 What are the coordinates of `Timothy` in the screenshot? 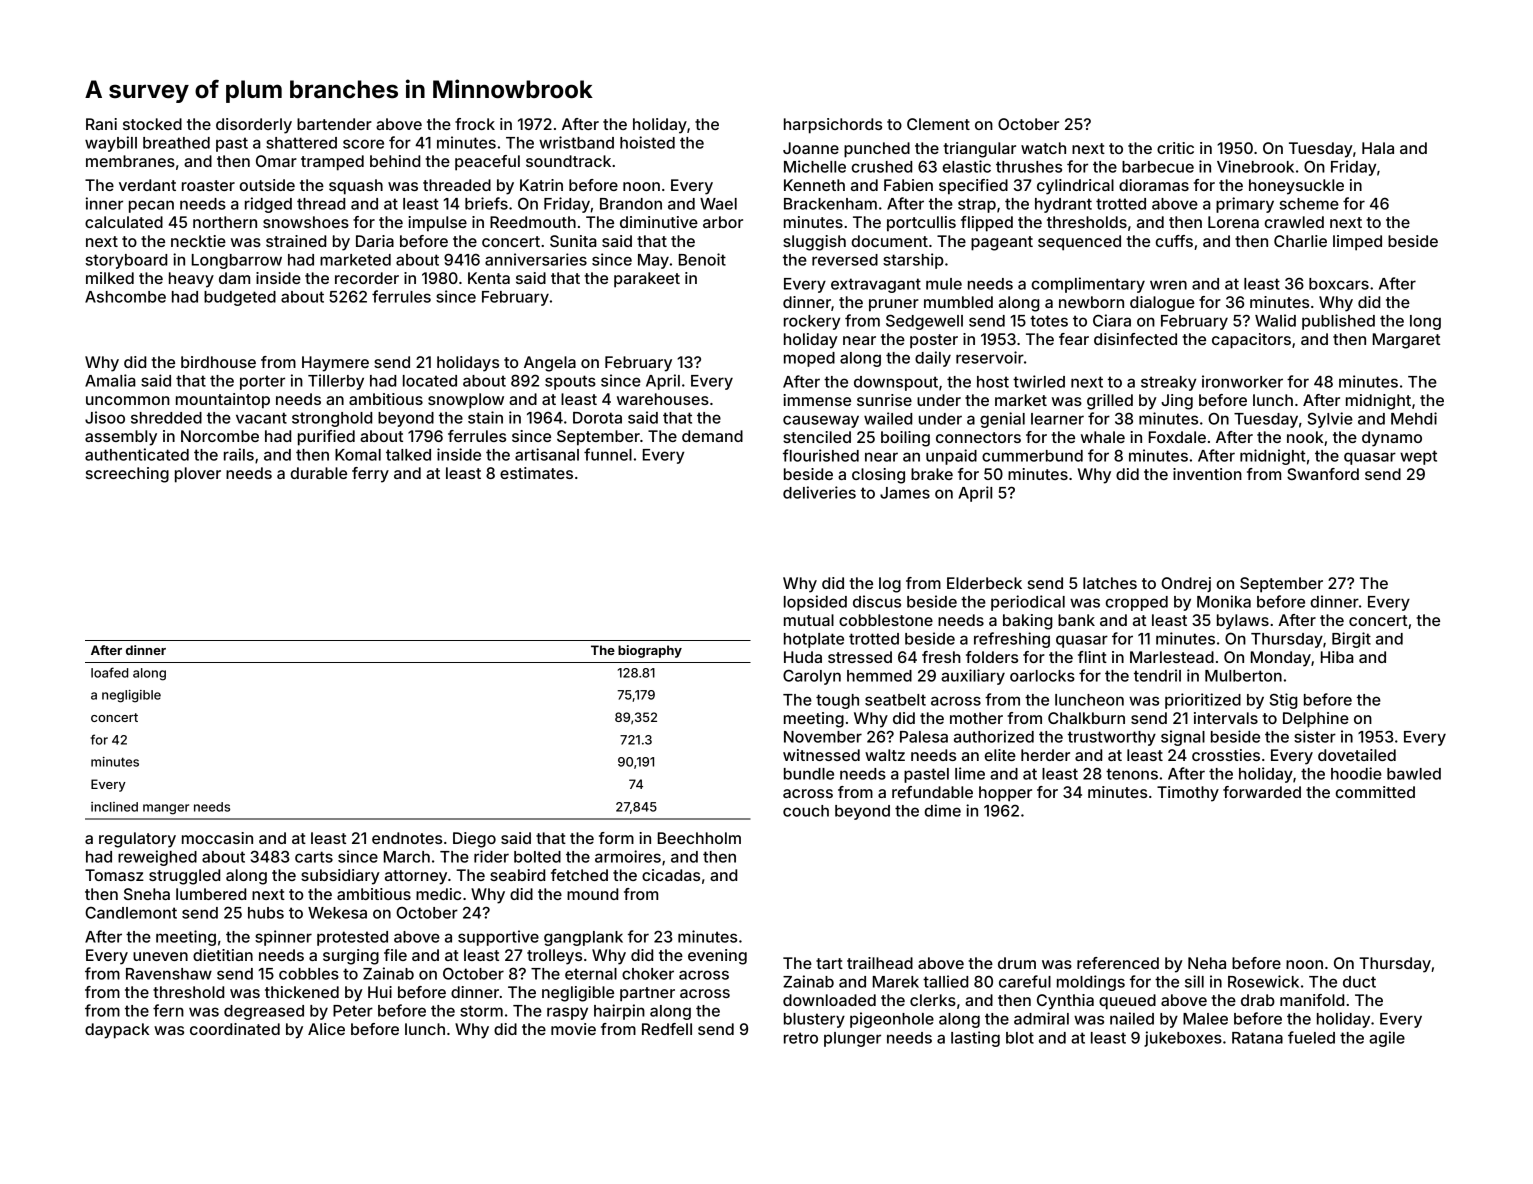 It's located at (1188, 794).
